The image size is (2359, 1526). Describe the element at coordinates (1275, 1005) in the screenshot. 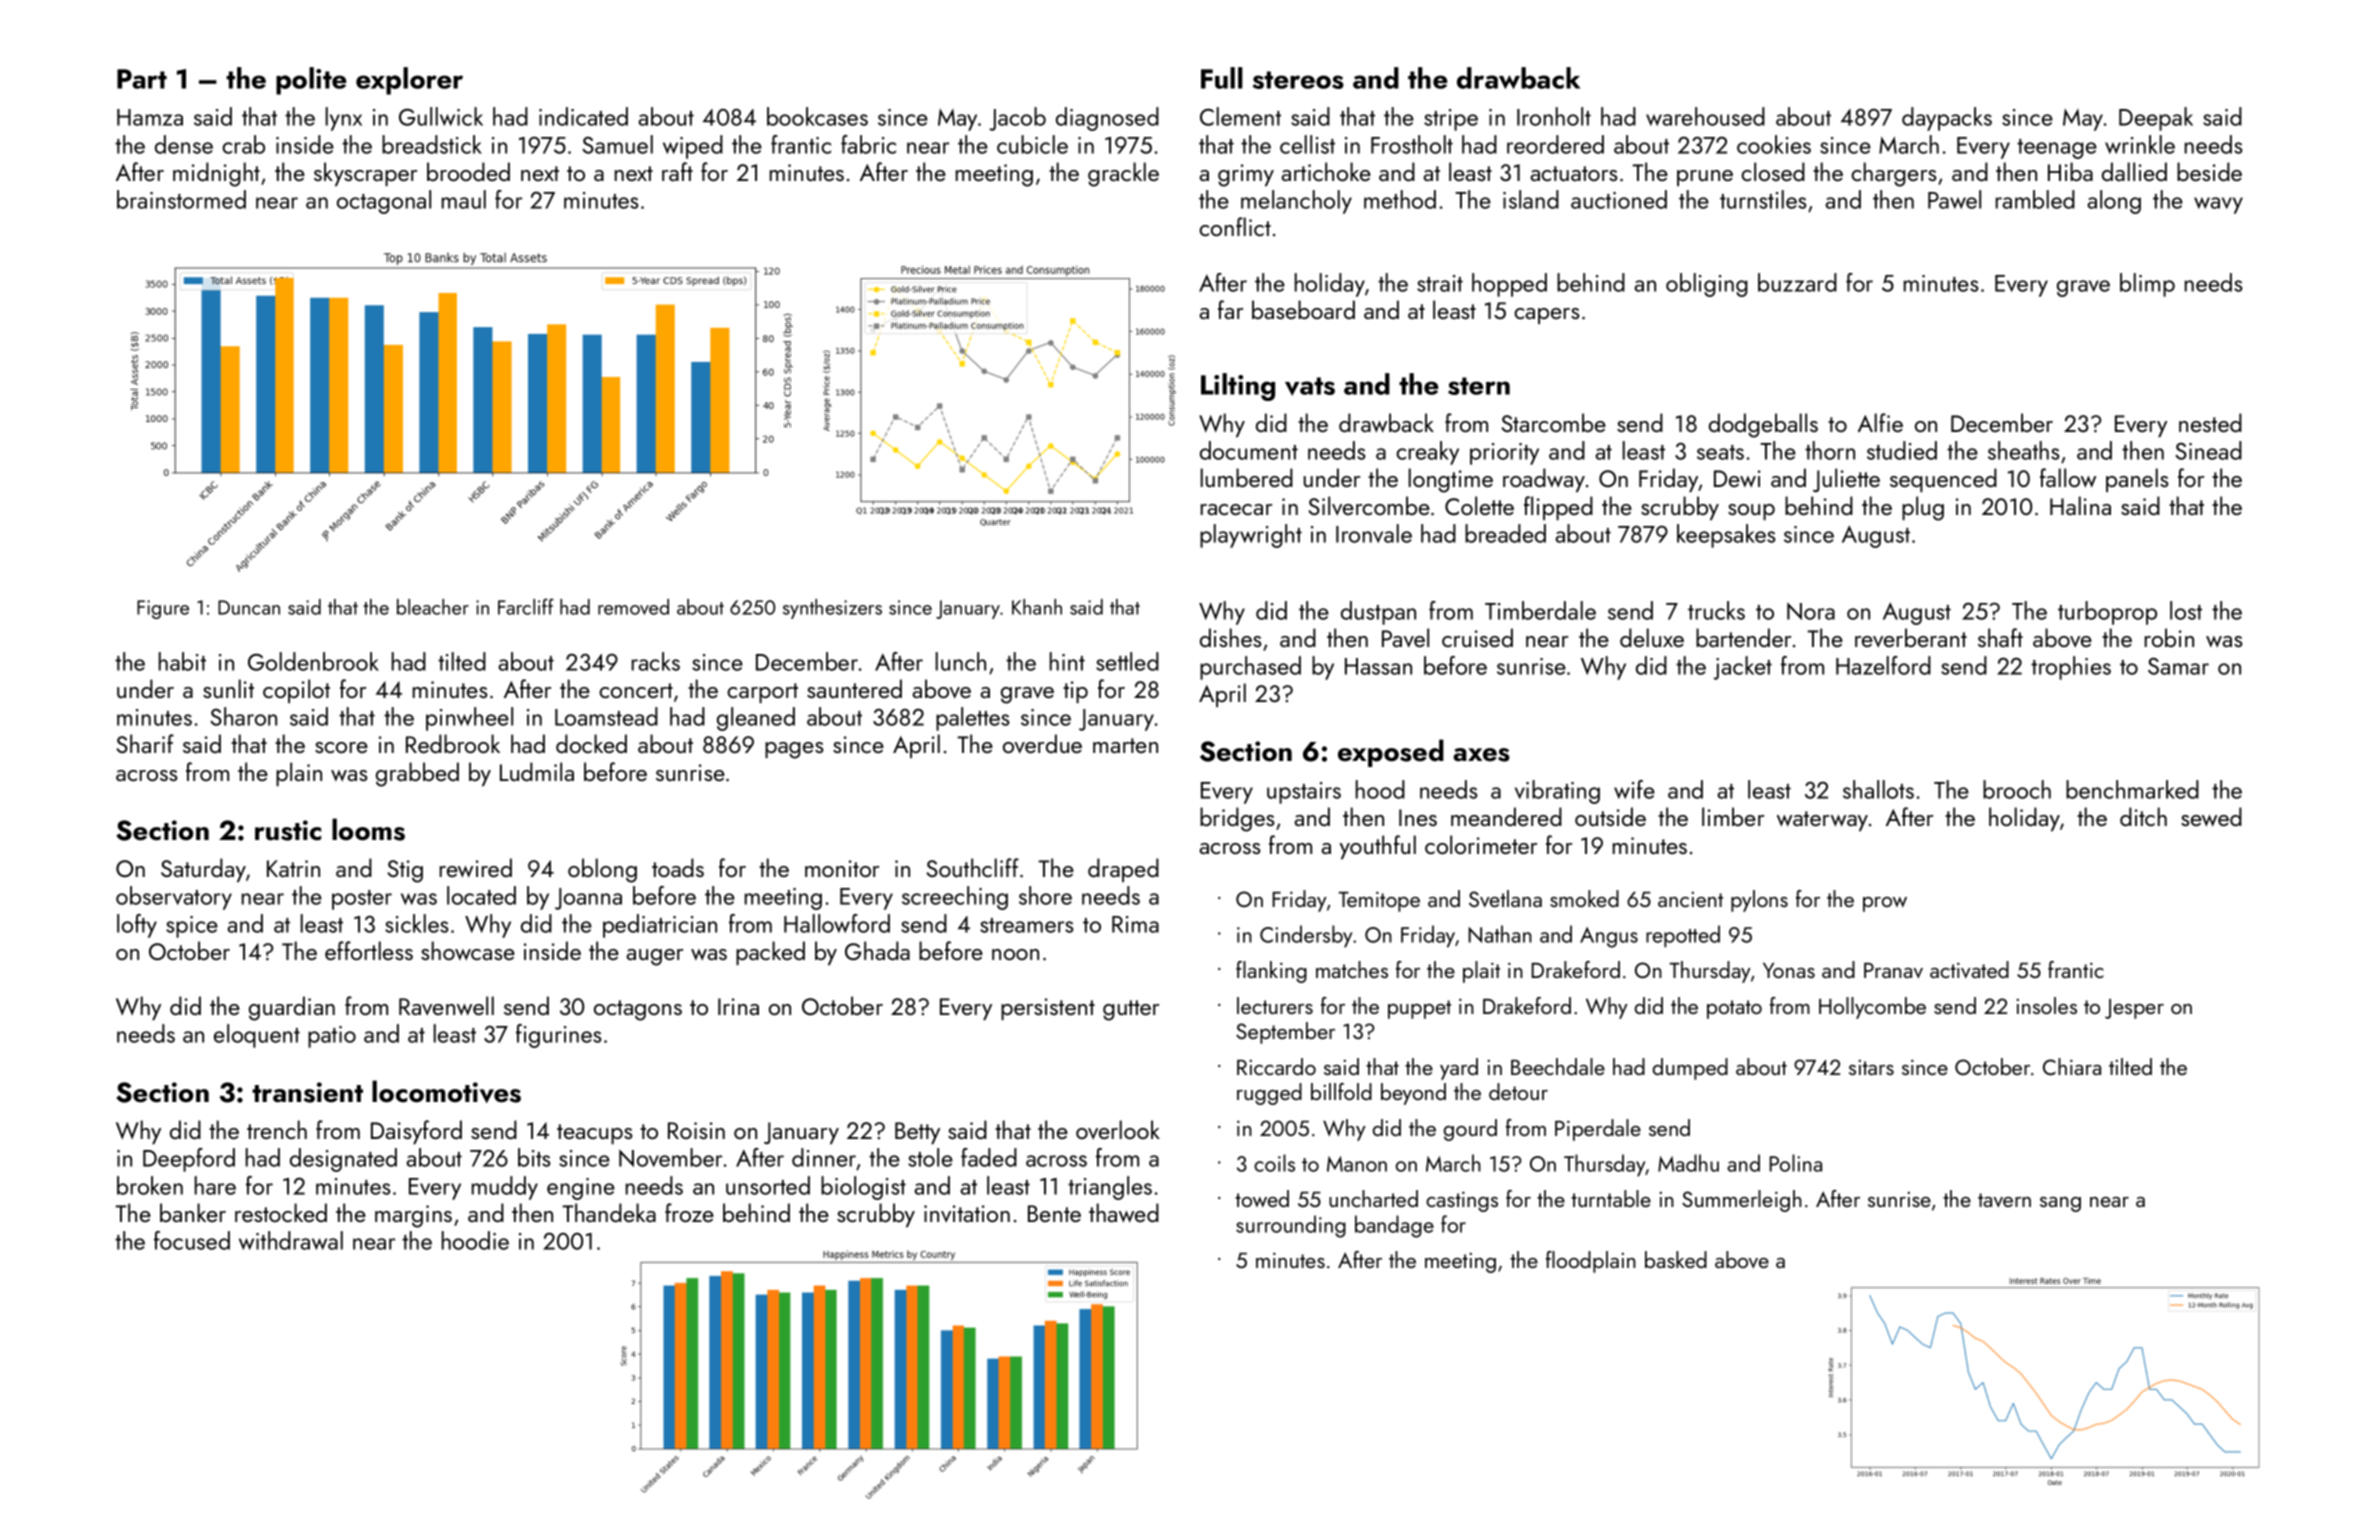

I see `lecturers` at that location.
